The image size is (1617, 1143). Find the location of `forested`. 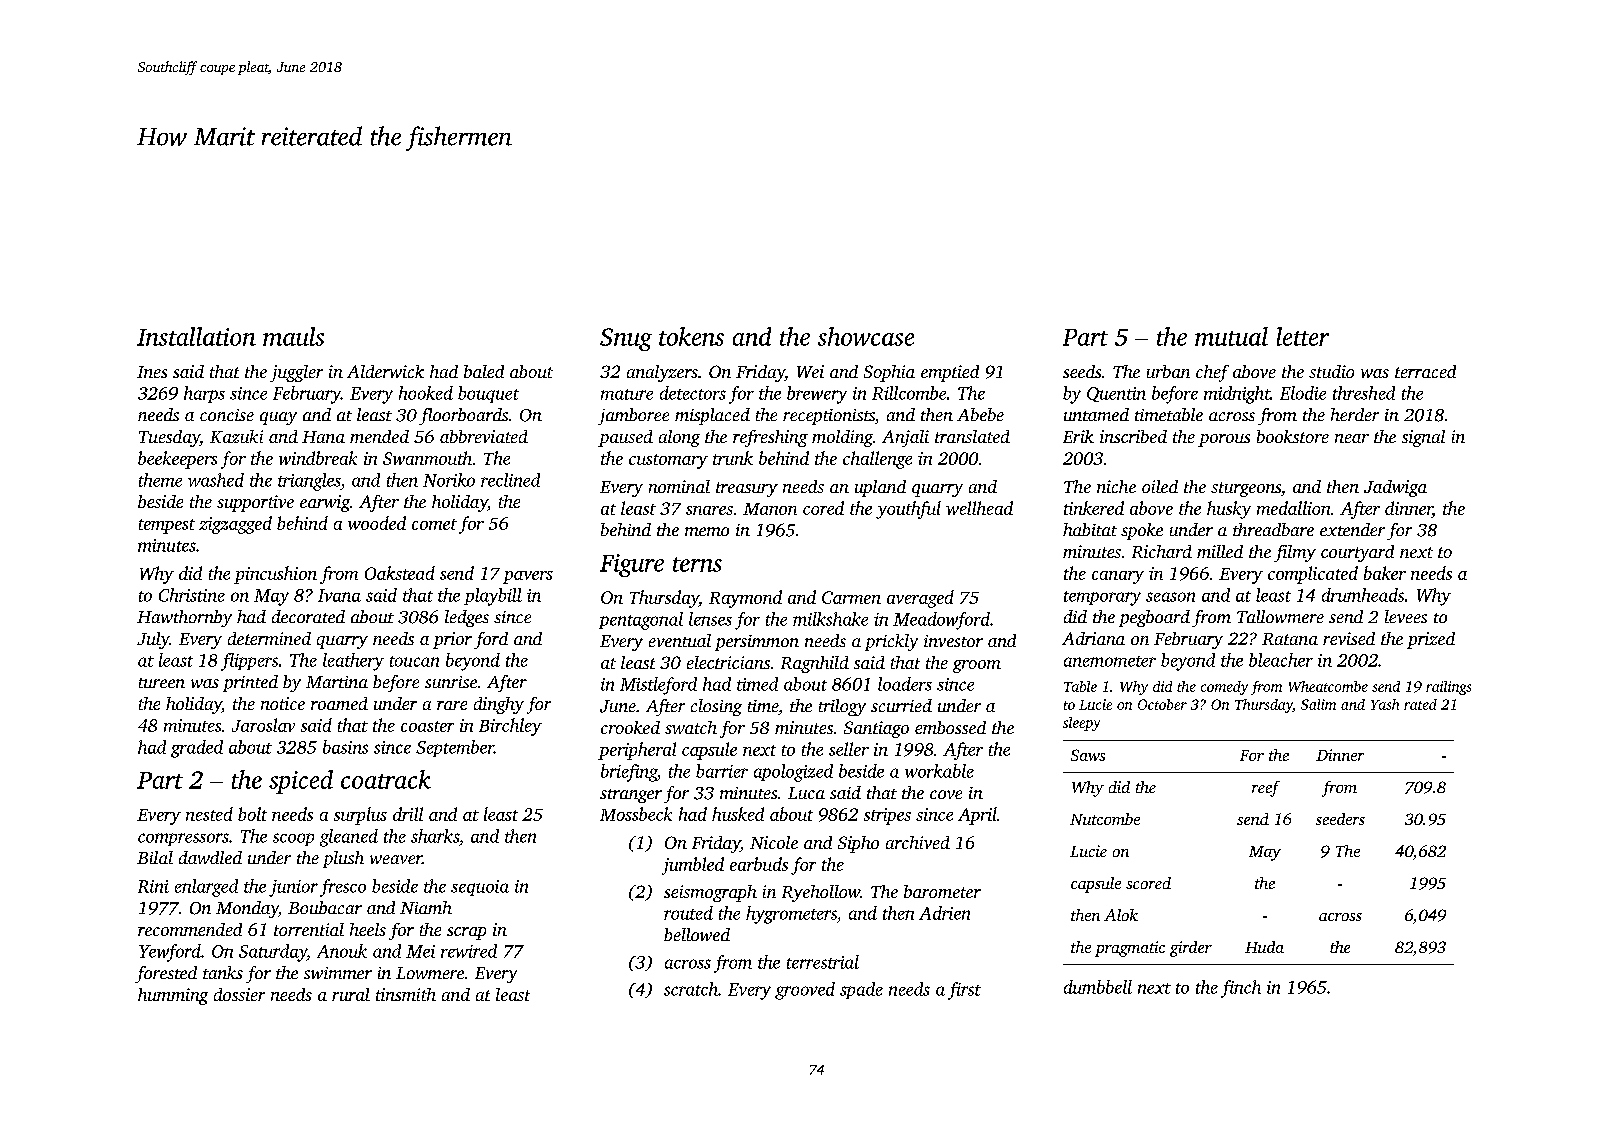

forested is located at coordinates (166, 974).
